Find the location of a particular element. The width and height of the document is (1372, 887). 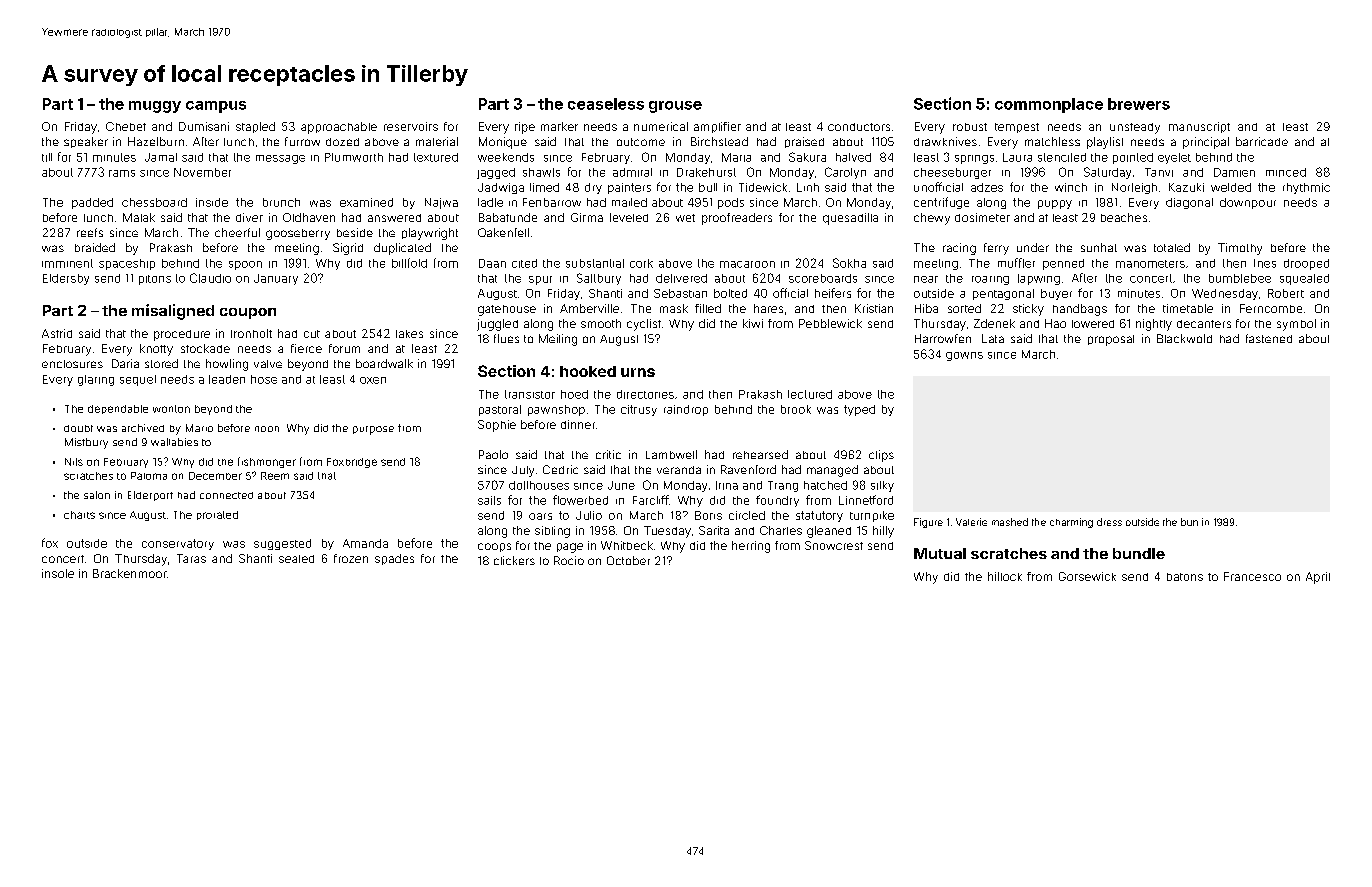

Amberville is located at coordinates (589, 308).
